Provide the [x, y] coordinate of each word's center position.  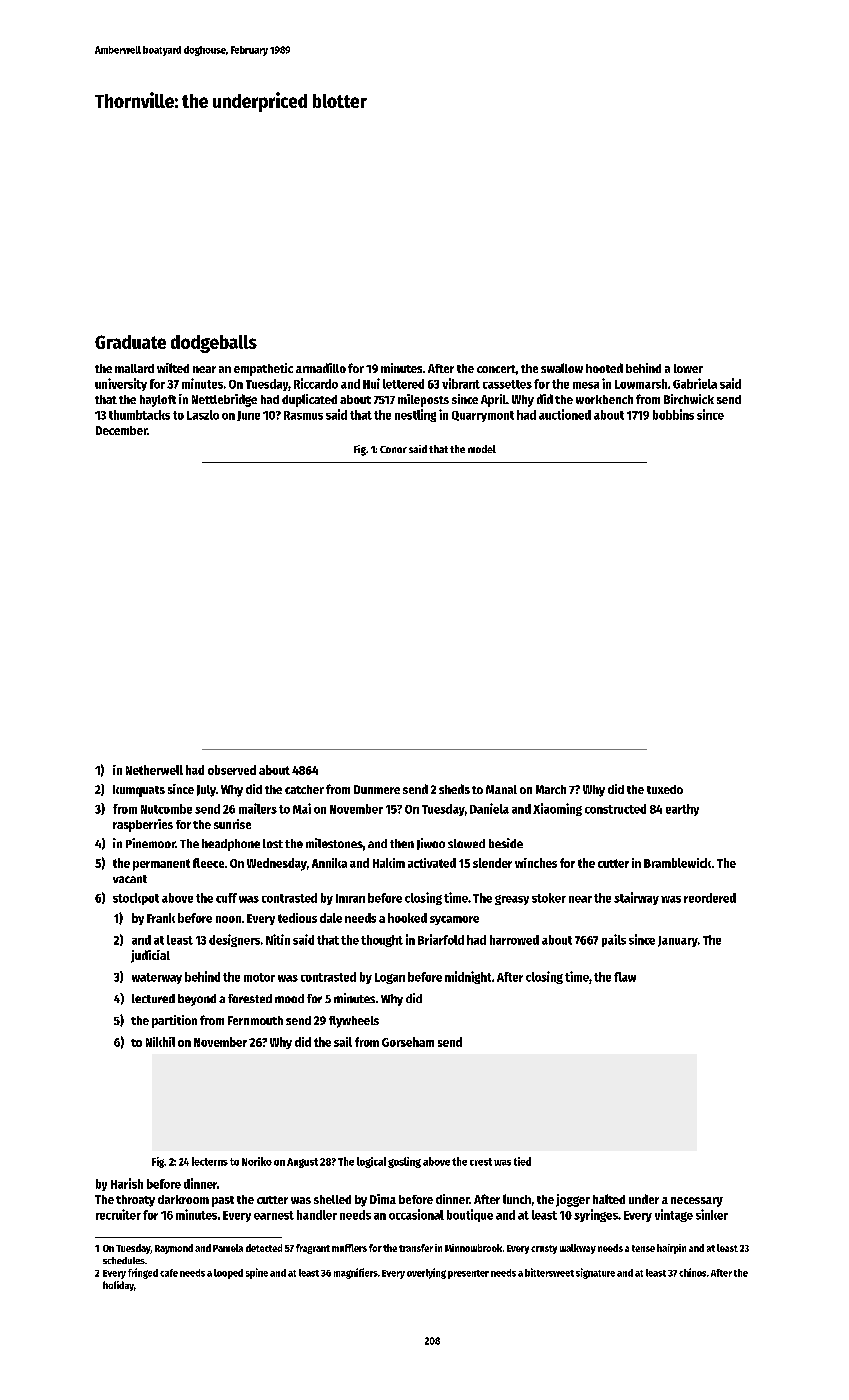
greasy [512, 900]
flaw [625, 977]
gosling [404, 1162]
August [302, 1163]
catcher [304, 789]
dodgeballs [214, 344]
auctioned [565, 414]
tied [522, 1161]
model [482, 449]
